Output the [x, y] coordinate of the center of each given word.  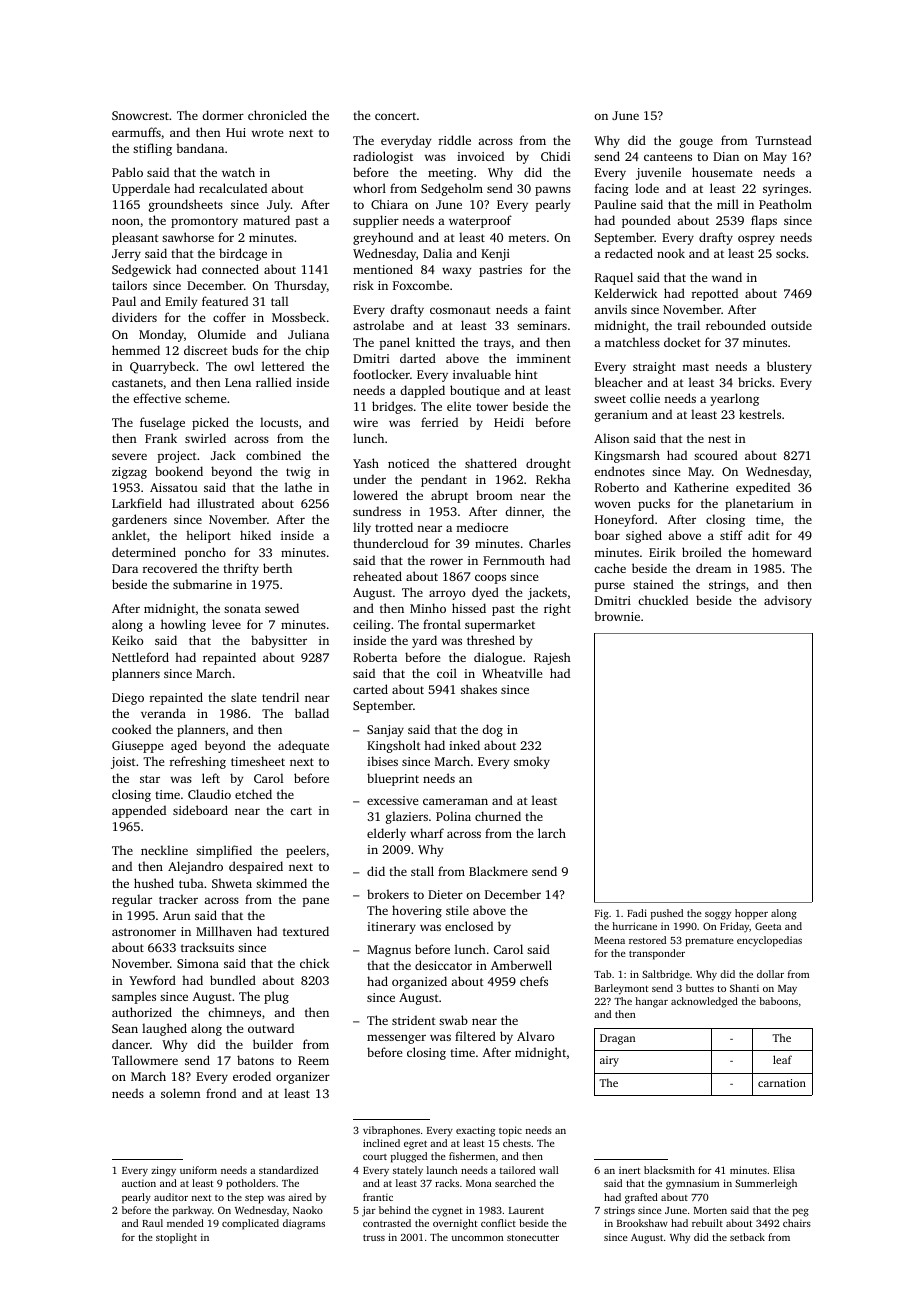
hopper [751, 914]
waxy [456, 272]
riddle [455, 140]
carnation [782, 1083]
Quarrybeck [162, 367]
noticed [408, 463]
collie [645, 398]
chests [517, 1143]
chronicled [277, 115]
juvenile [658, 173]
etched [253, 794]
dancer [131, 1044]
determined [144, 552]
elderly [386, 834]
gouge [696, 143]
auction [139, 1183]
